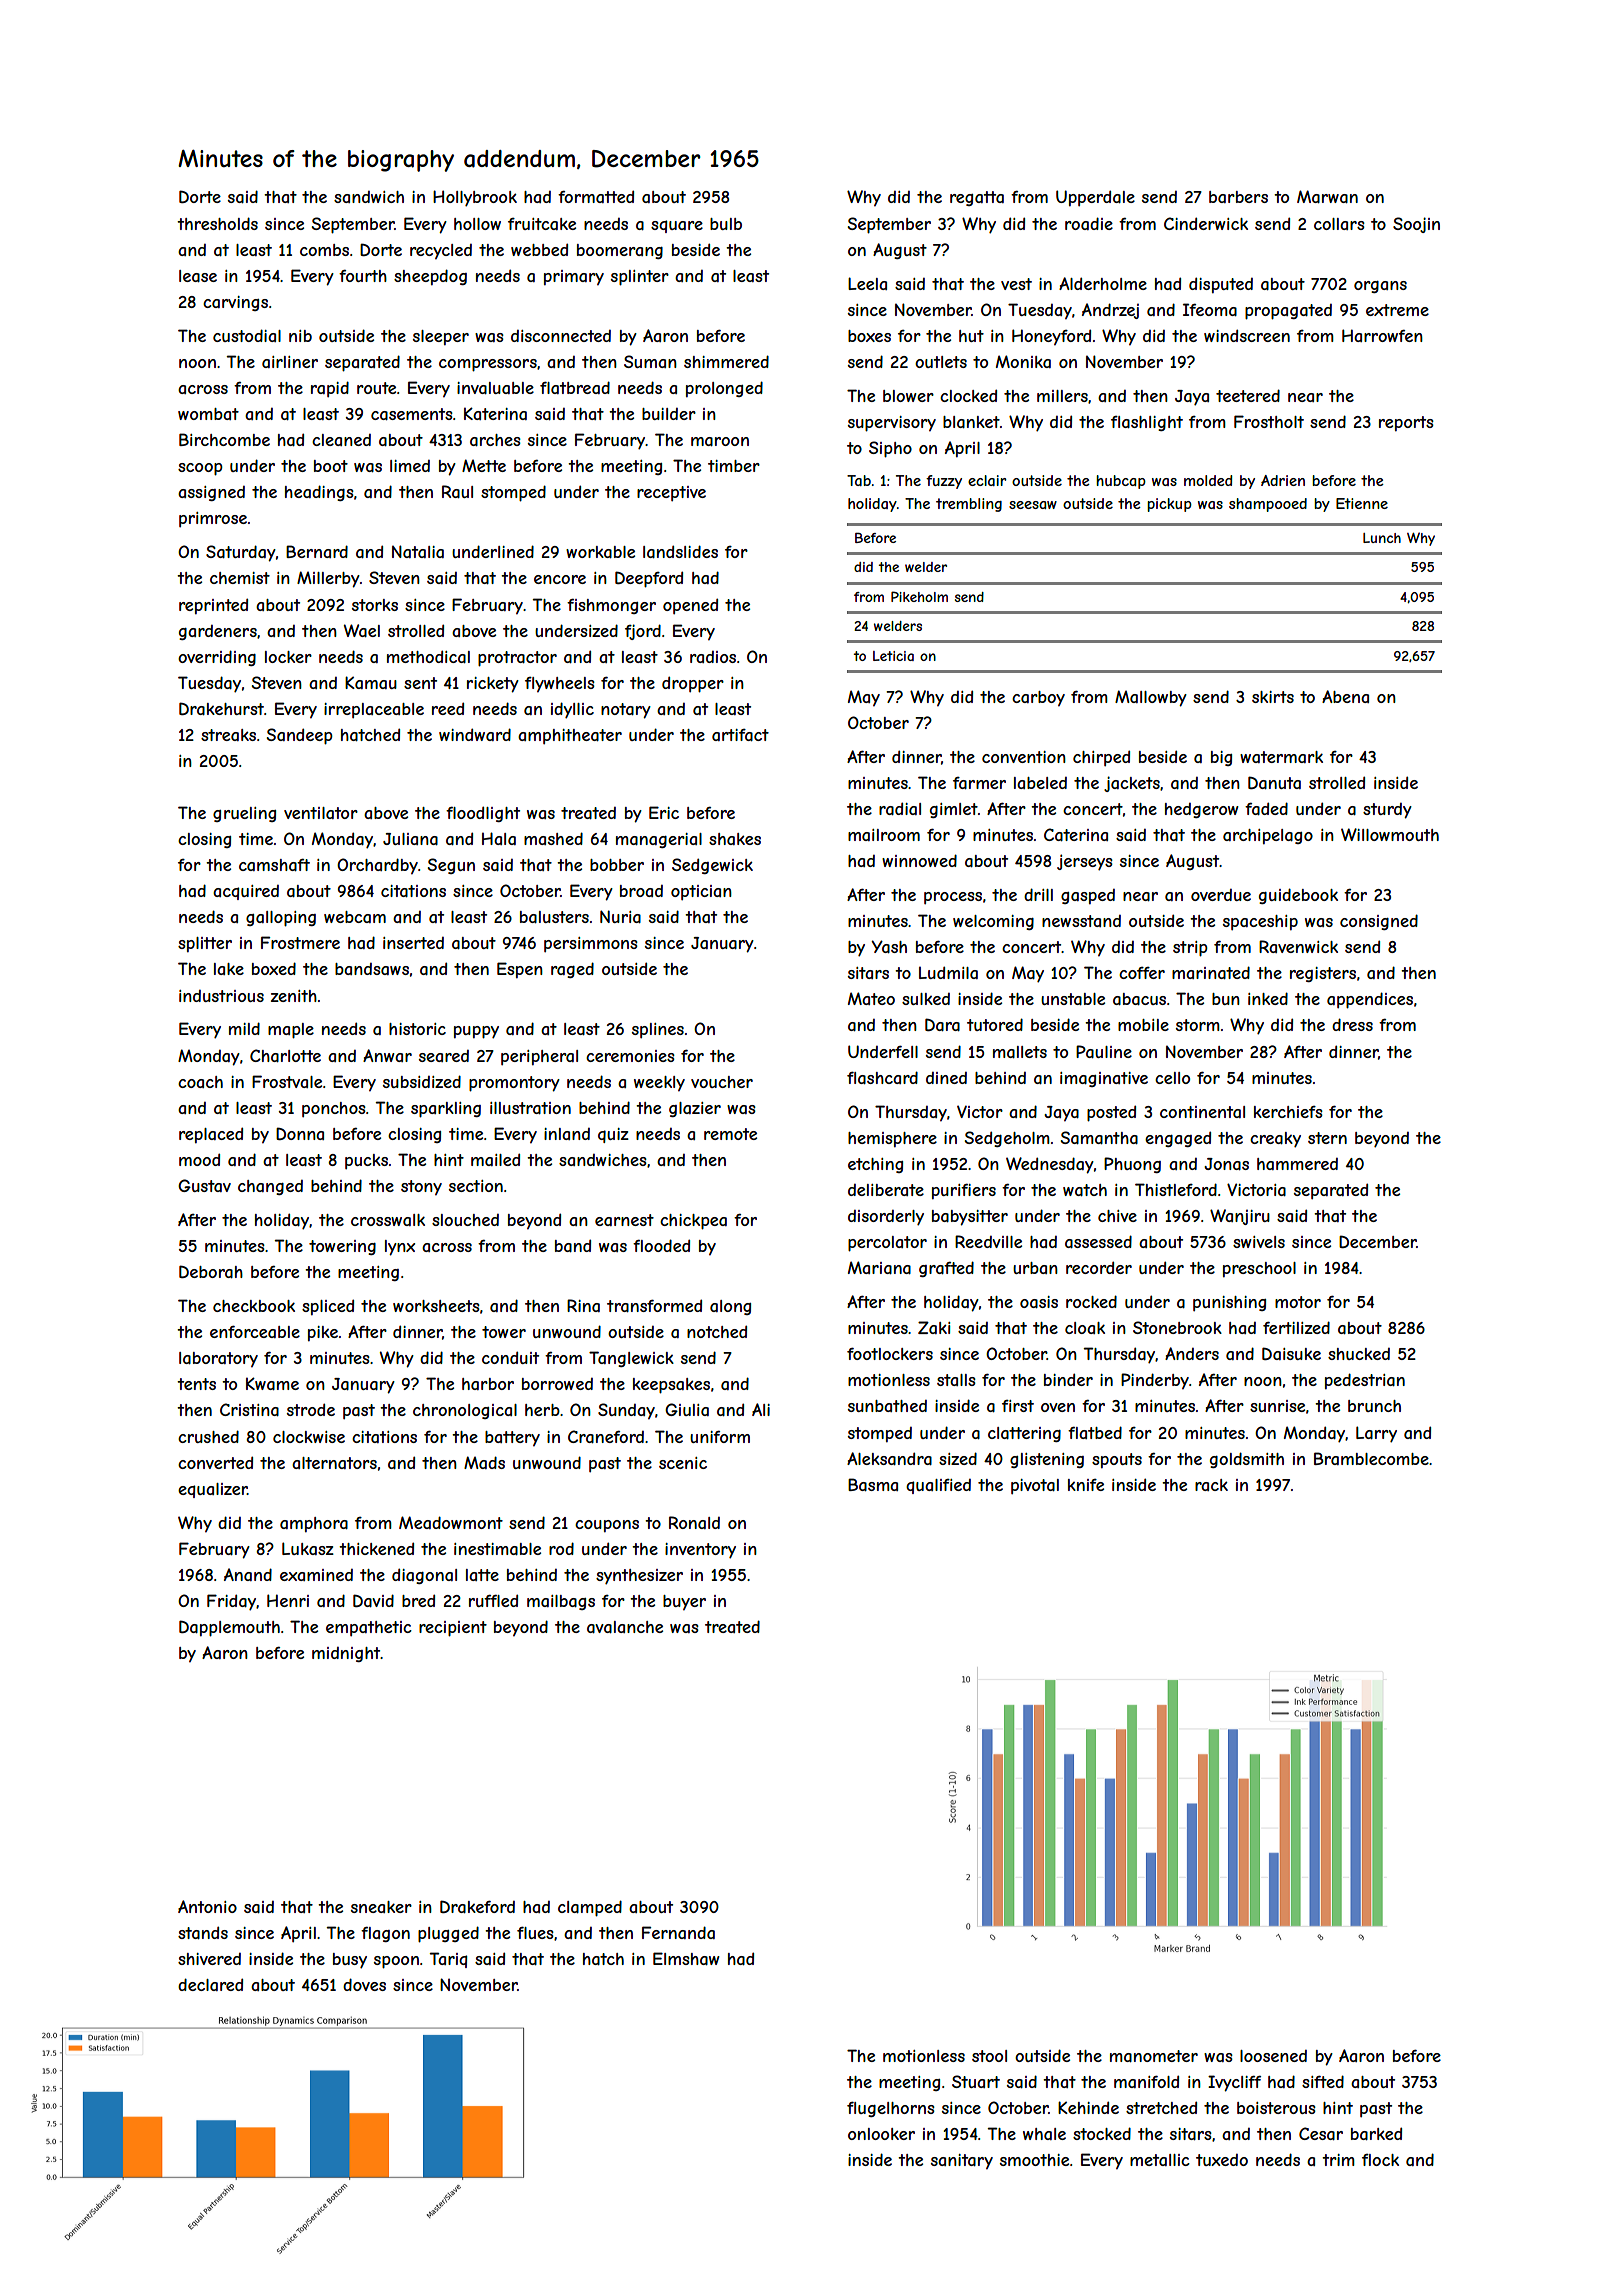  Describe the element at coordinates (893, 656) in the screenshot. I see `Leticia` at that location.
